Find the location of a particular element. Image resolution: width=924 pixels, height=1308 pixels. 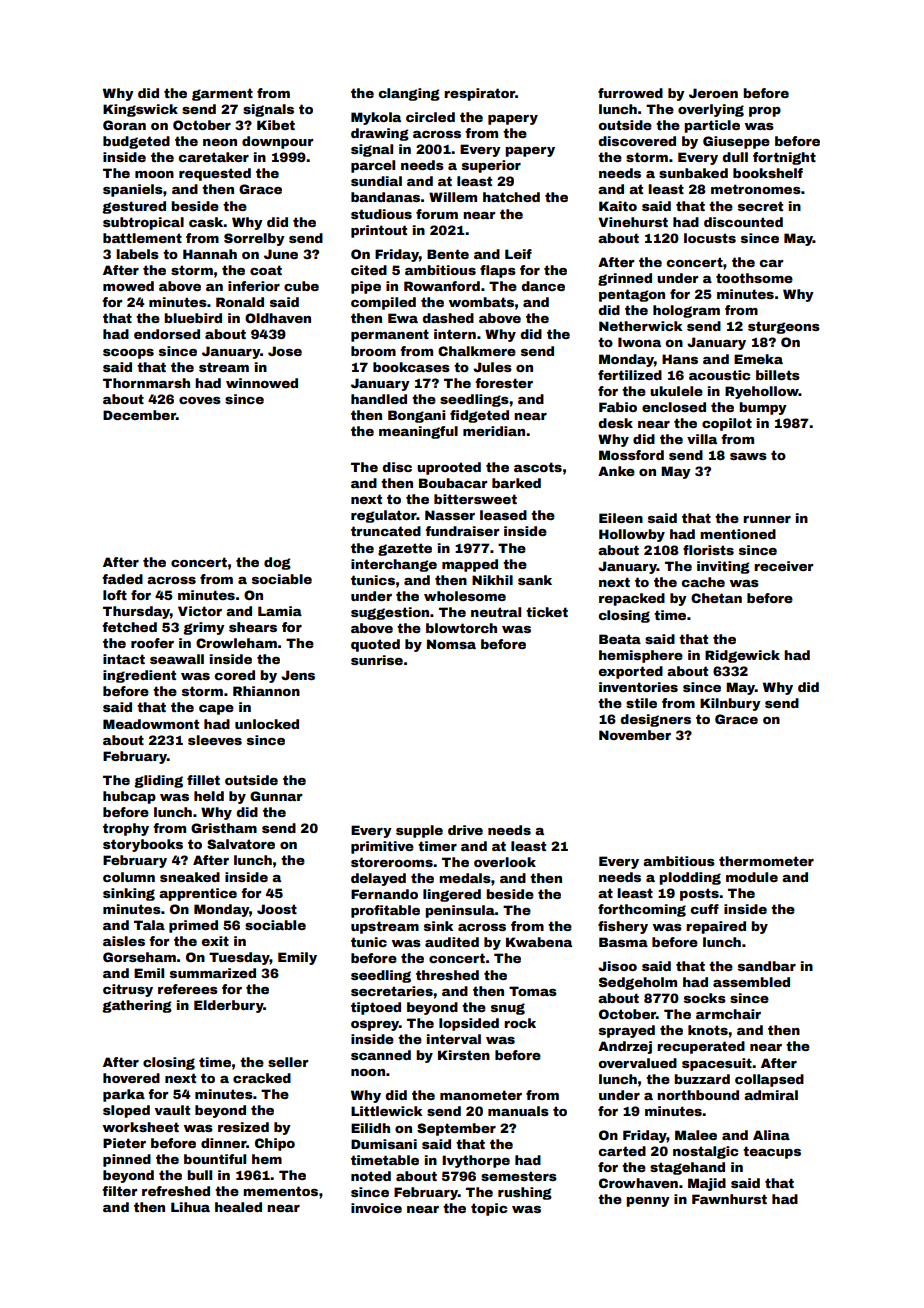

respirator is located at coordinates (479, 94).
